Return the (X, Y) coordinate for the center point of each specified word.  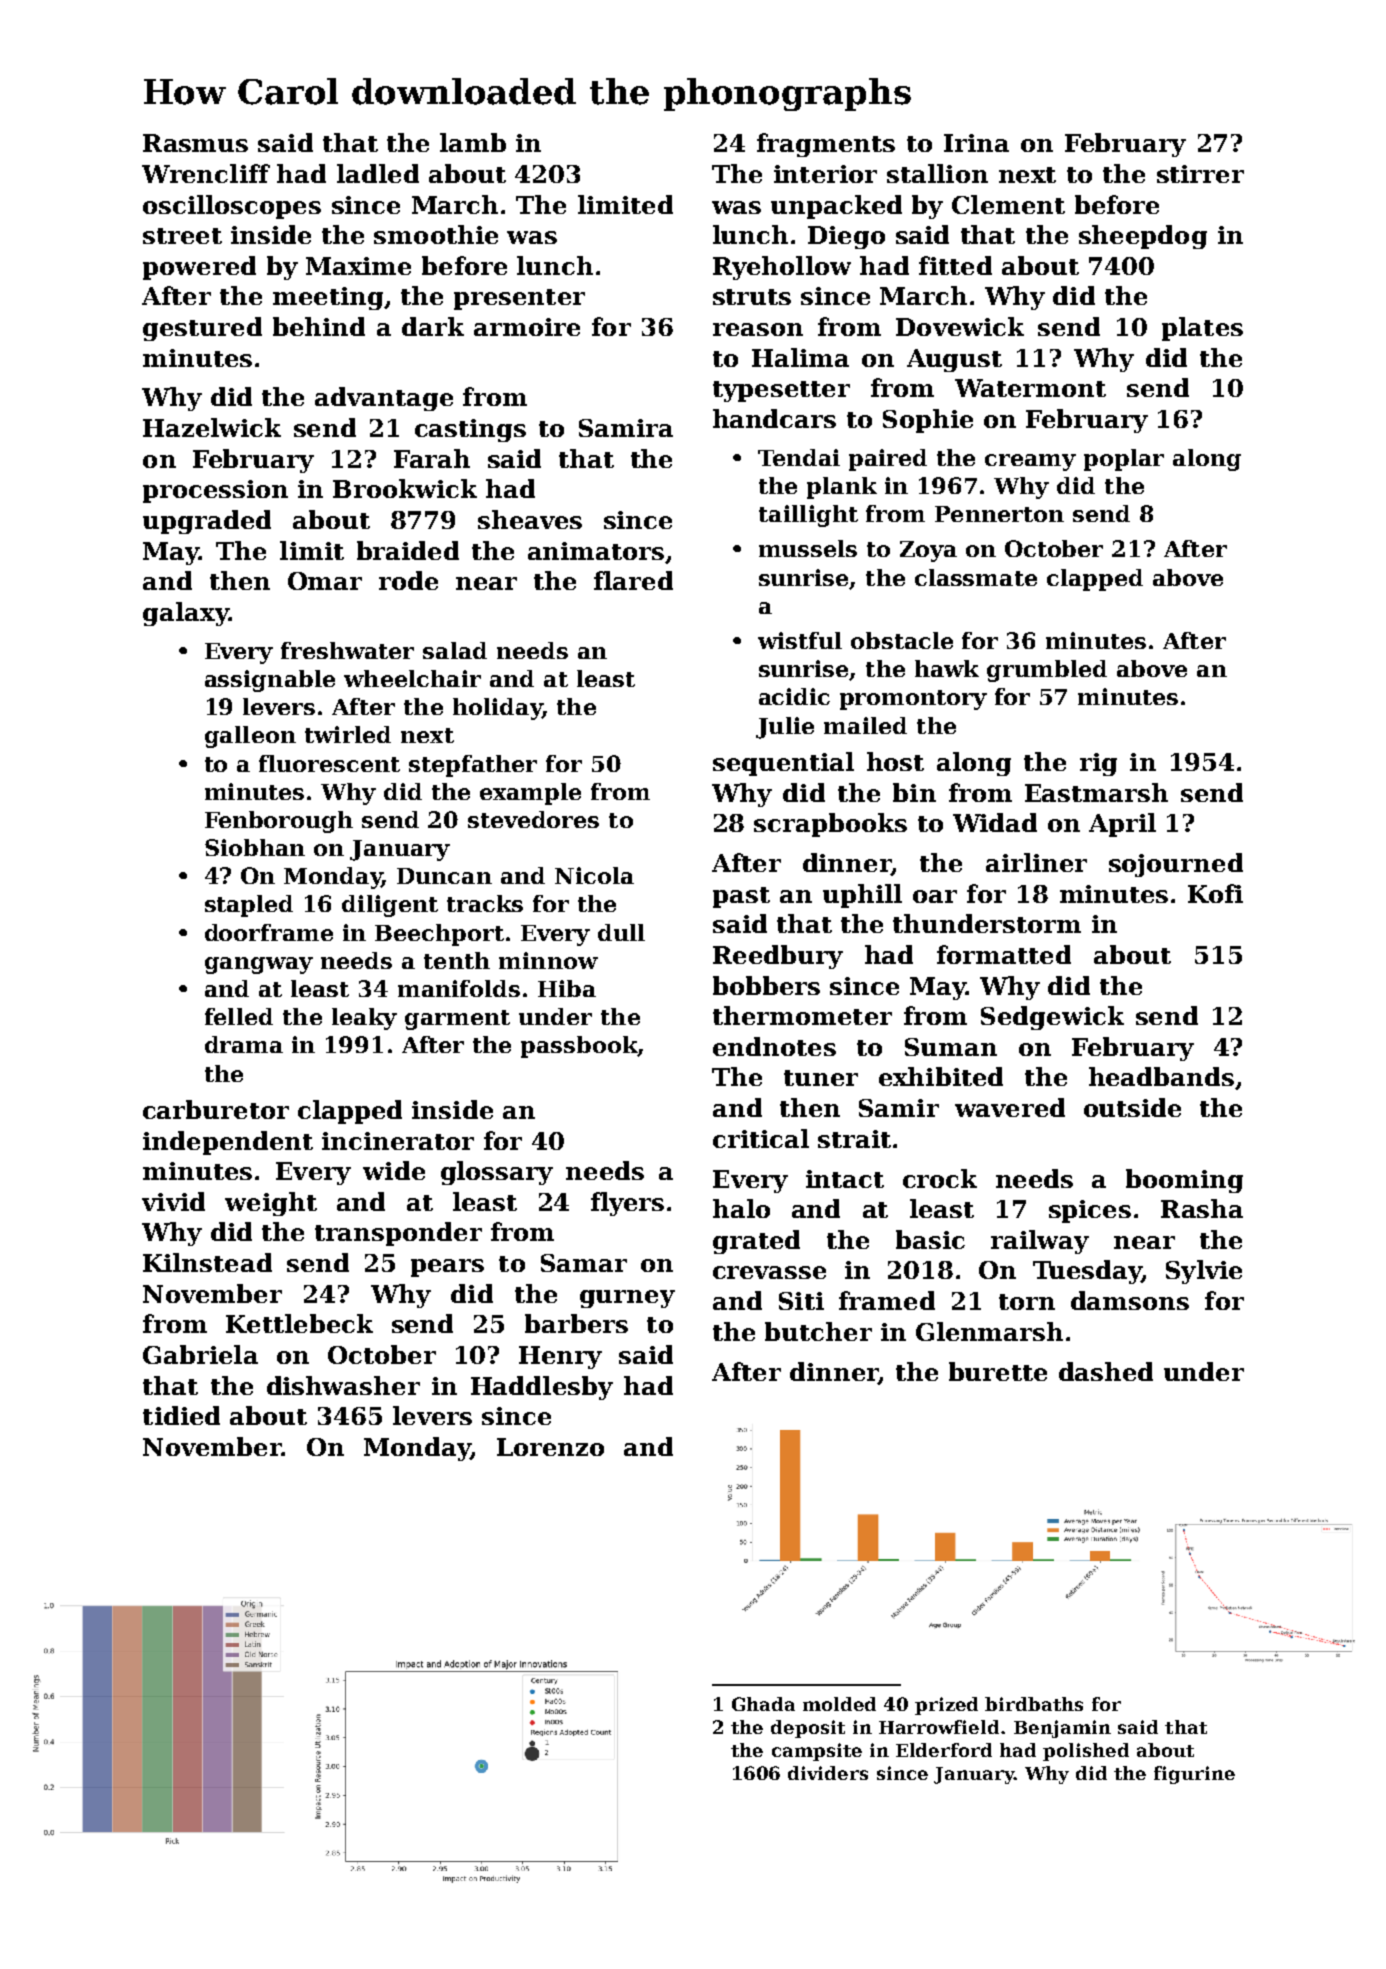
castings (470, 430)
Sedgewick (1052, 1018)
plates (1202, 329)
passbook (579, 1047)
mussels (808, 548)
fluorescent (329, 763)
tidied (181, 1415)
